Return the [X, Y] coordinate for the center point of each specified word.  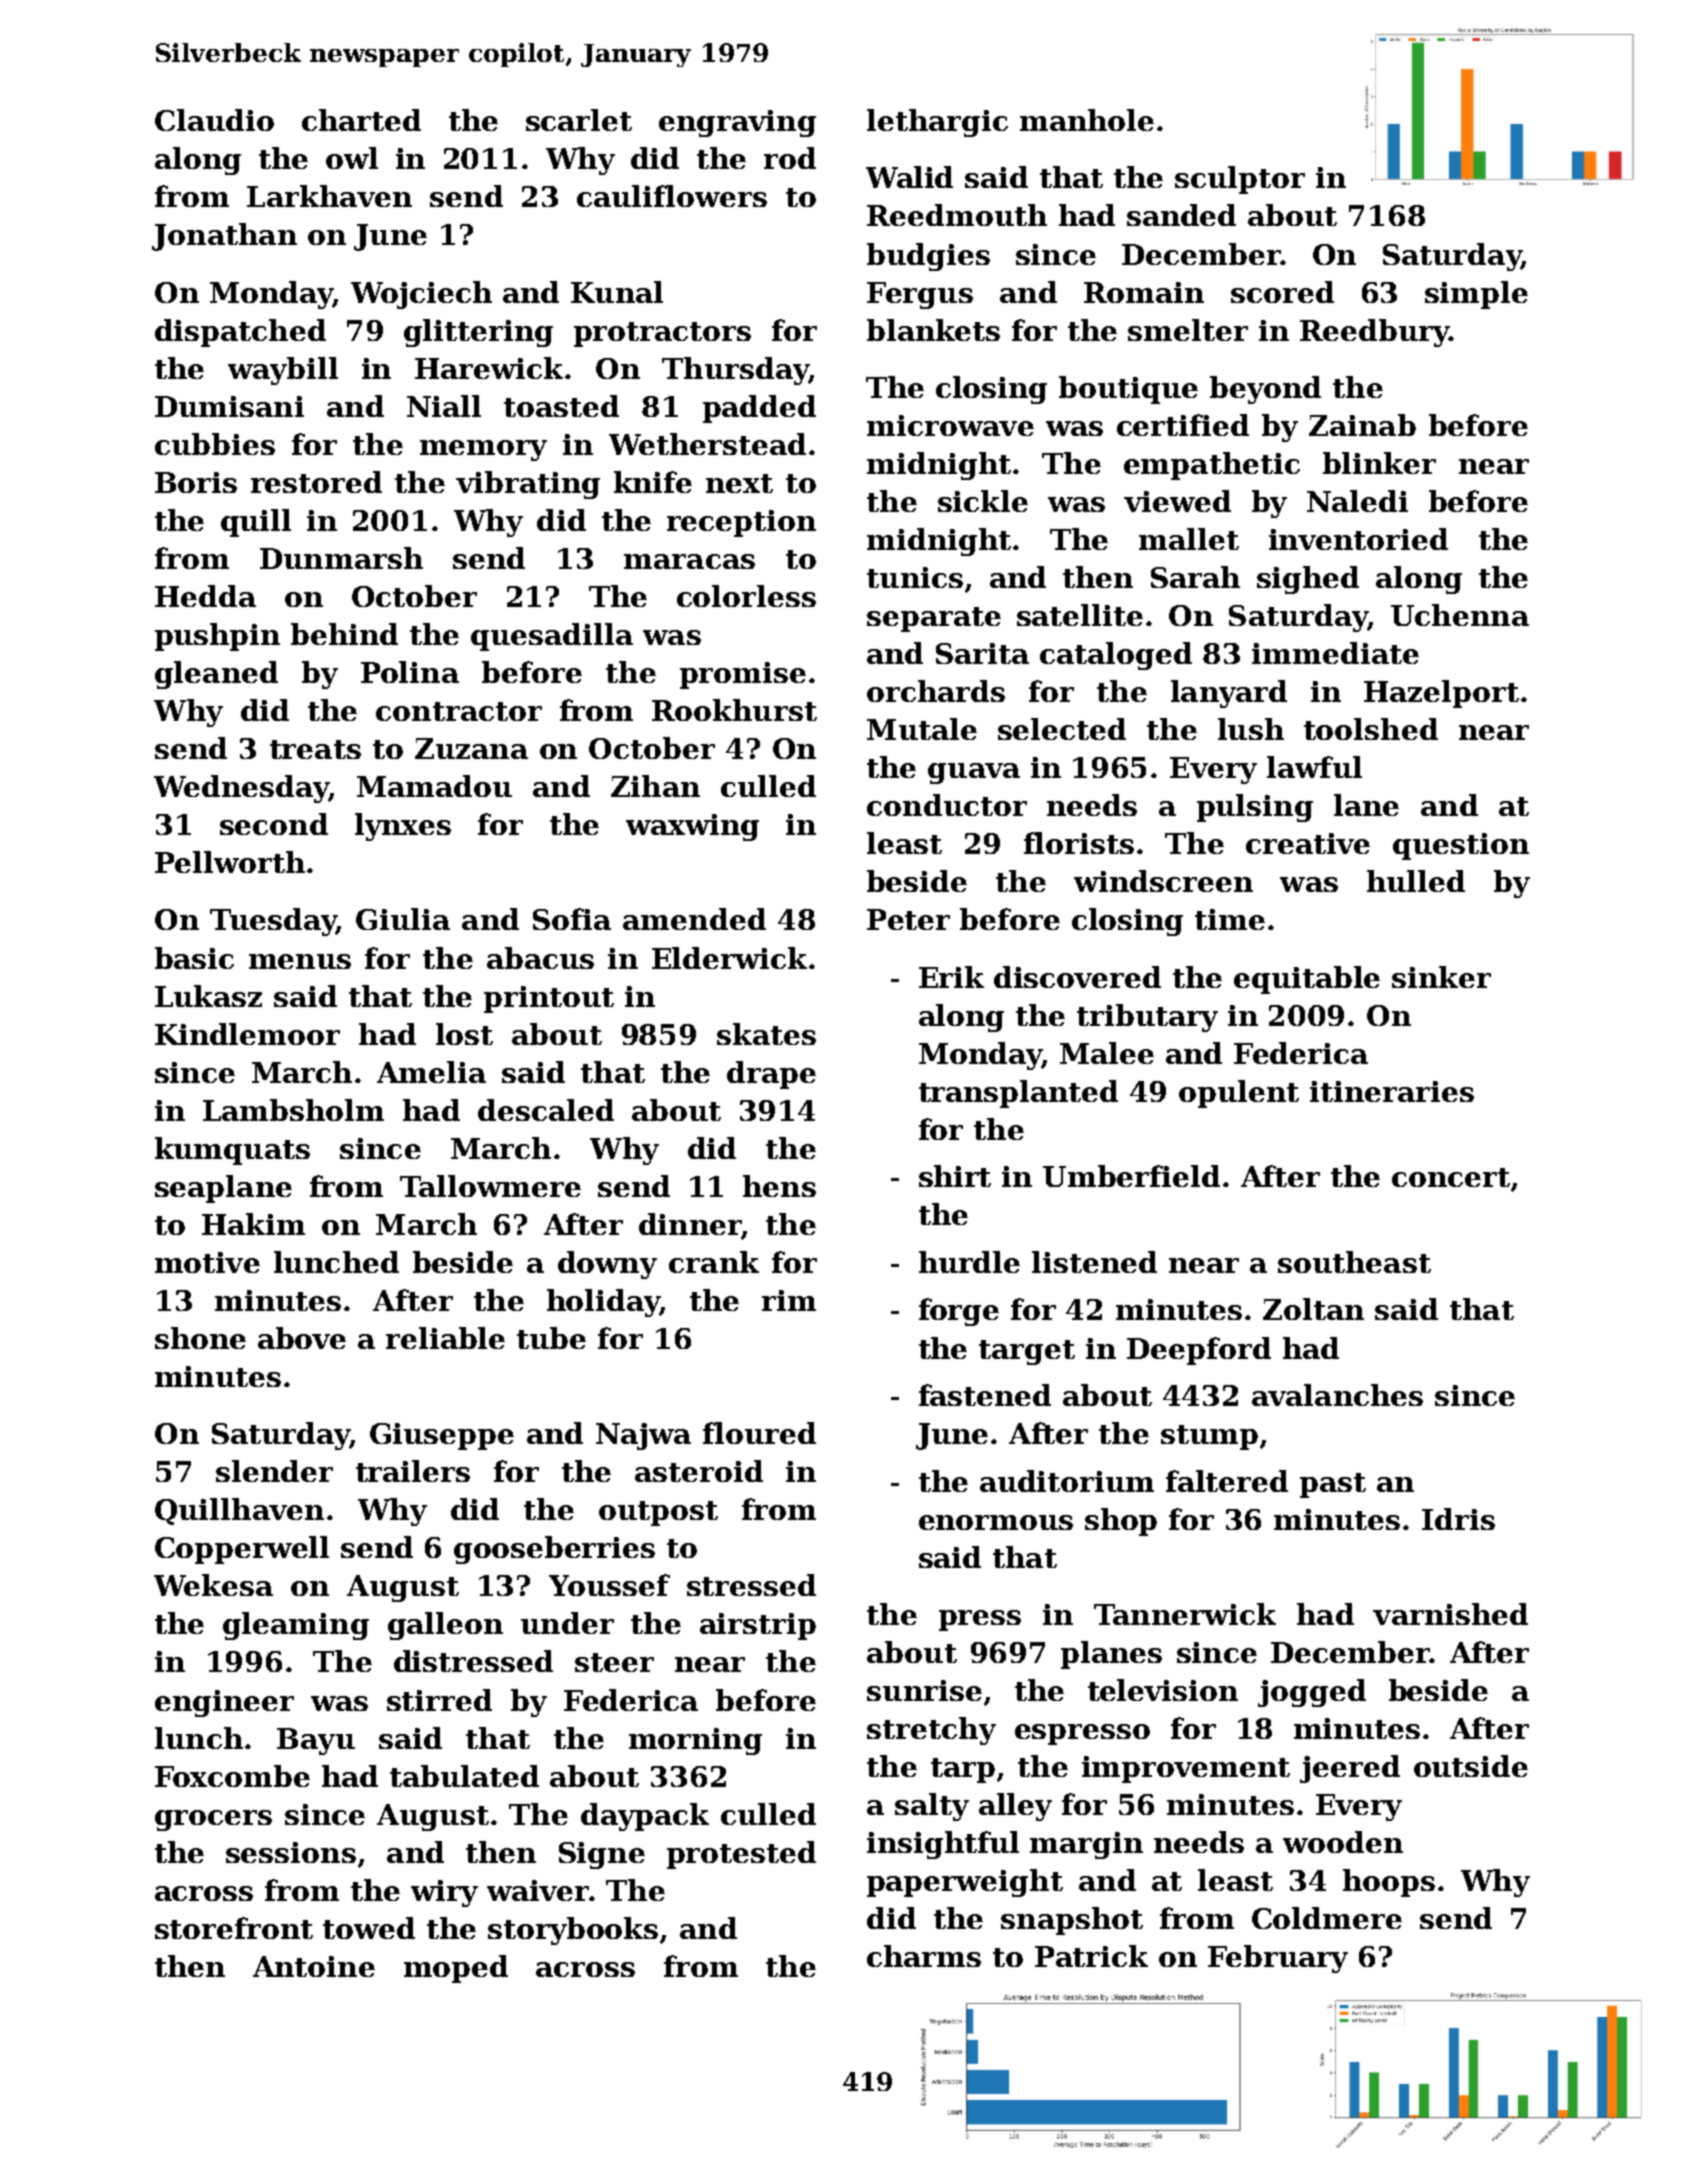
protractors [662, 334]
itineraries [1392, 1091]
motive [207, 1262]
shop [1121, 1522]
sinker [1441, 977]
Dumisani [229, 406]
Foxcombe [232, 1776]
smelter [1188, 330]
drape [771, 1075]
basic [194, 958]
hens [779, 1186]
